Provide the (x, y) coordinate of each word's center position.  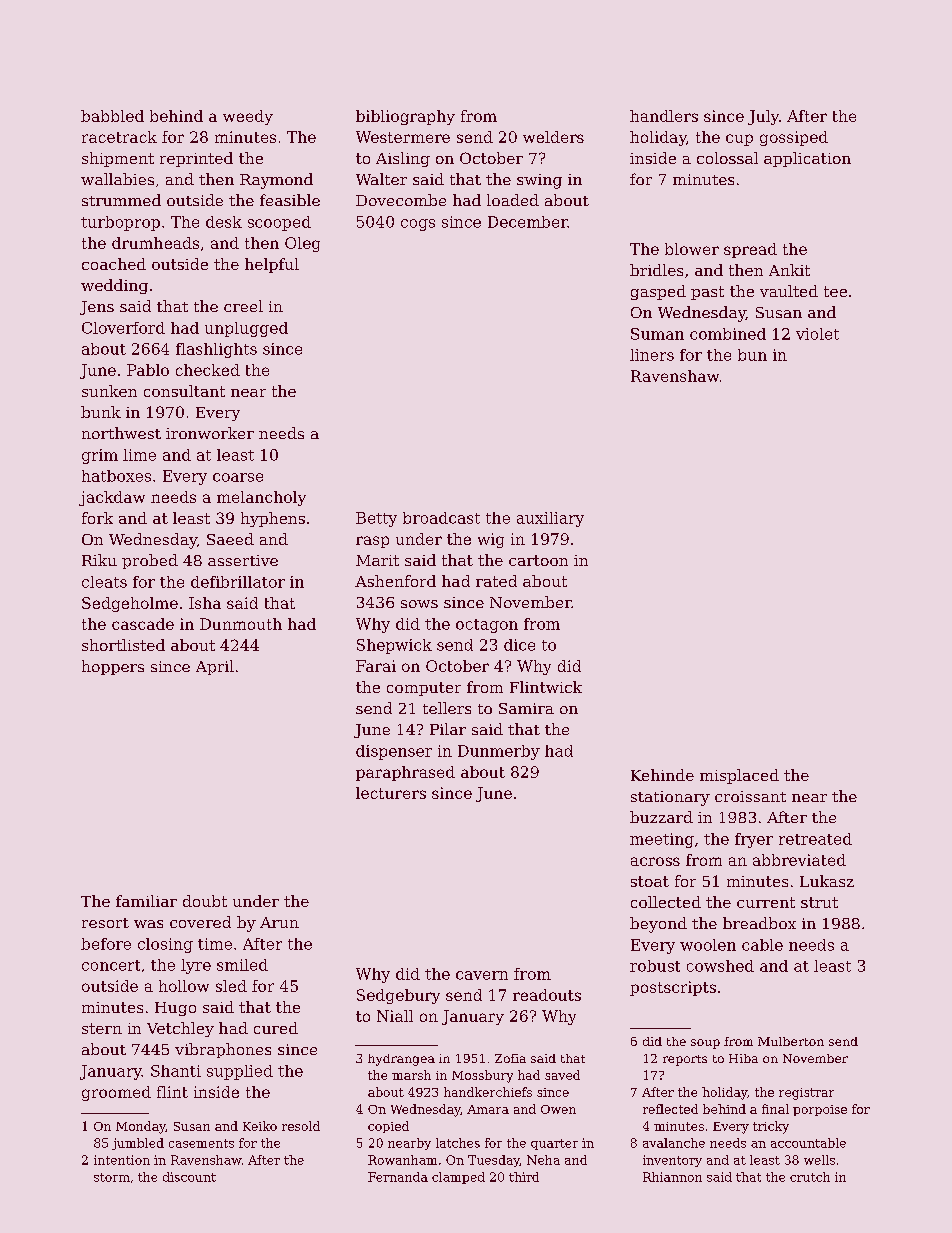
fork (97, 518)
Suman (657, 334)
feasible (290, 200)
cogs (418, 225)
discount (189, 1177)
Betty (376, 519)
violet (817, 334)
